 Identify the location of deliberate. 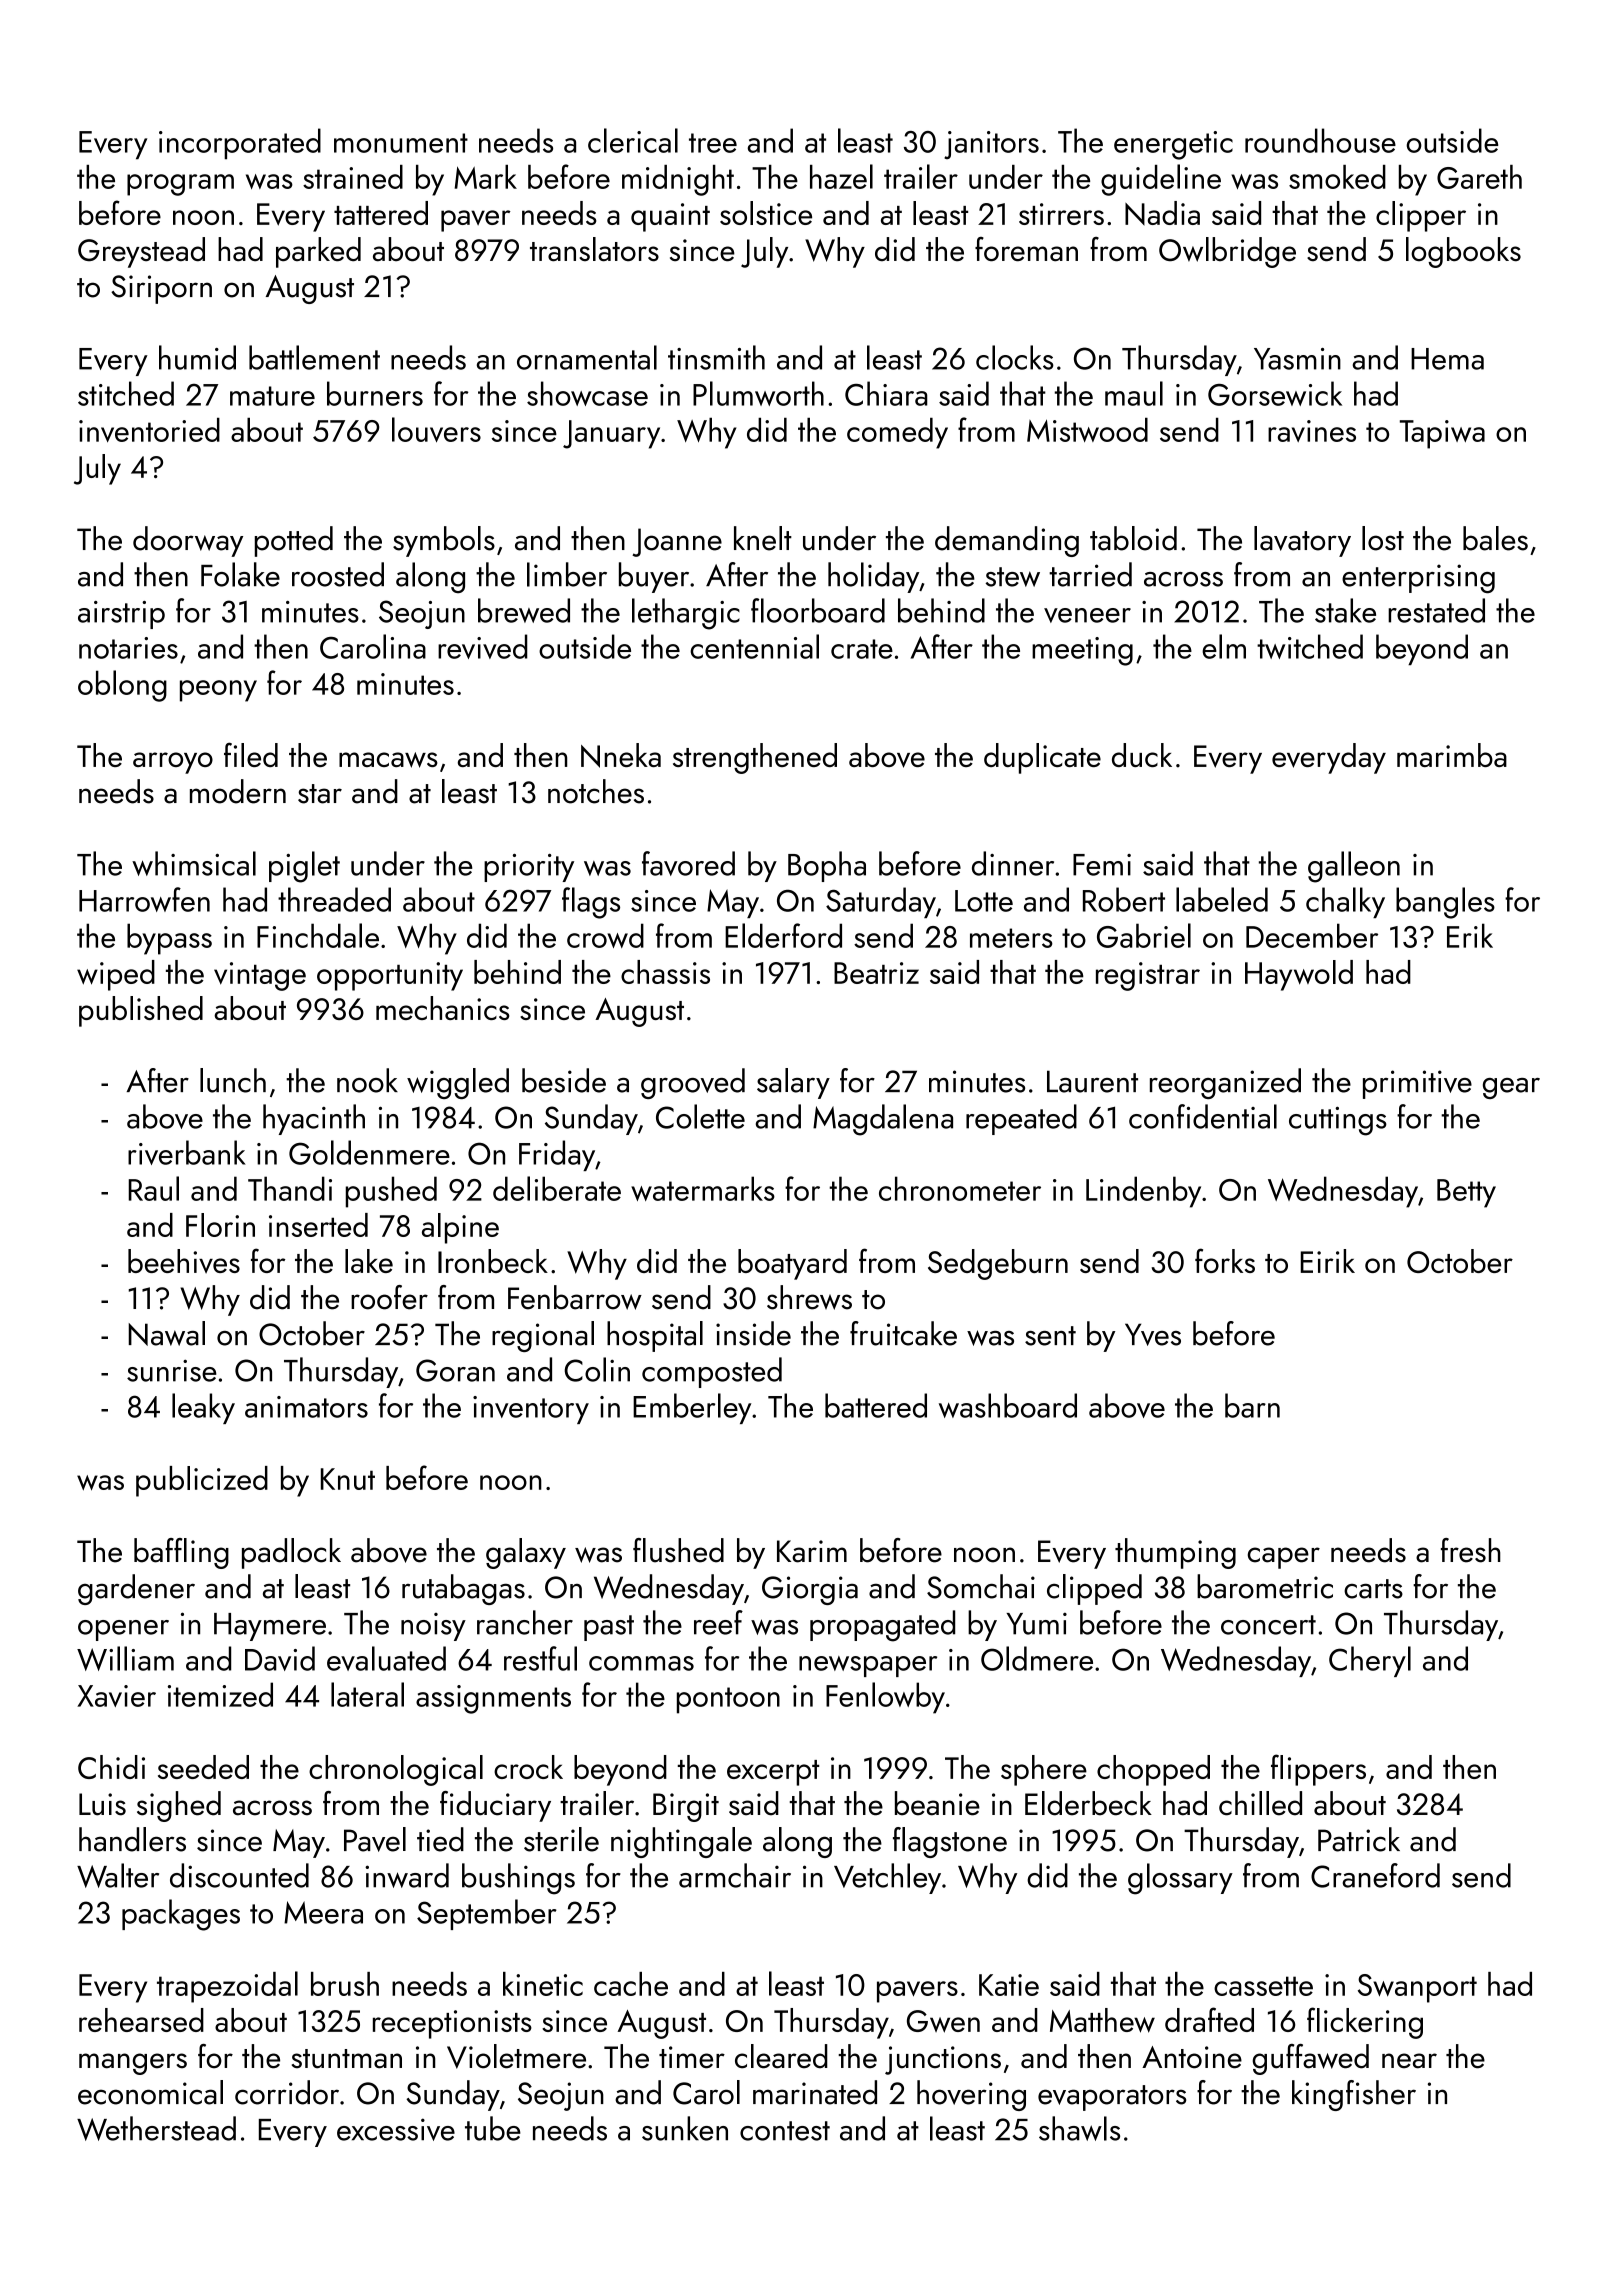
(557, 1188).
